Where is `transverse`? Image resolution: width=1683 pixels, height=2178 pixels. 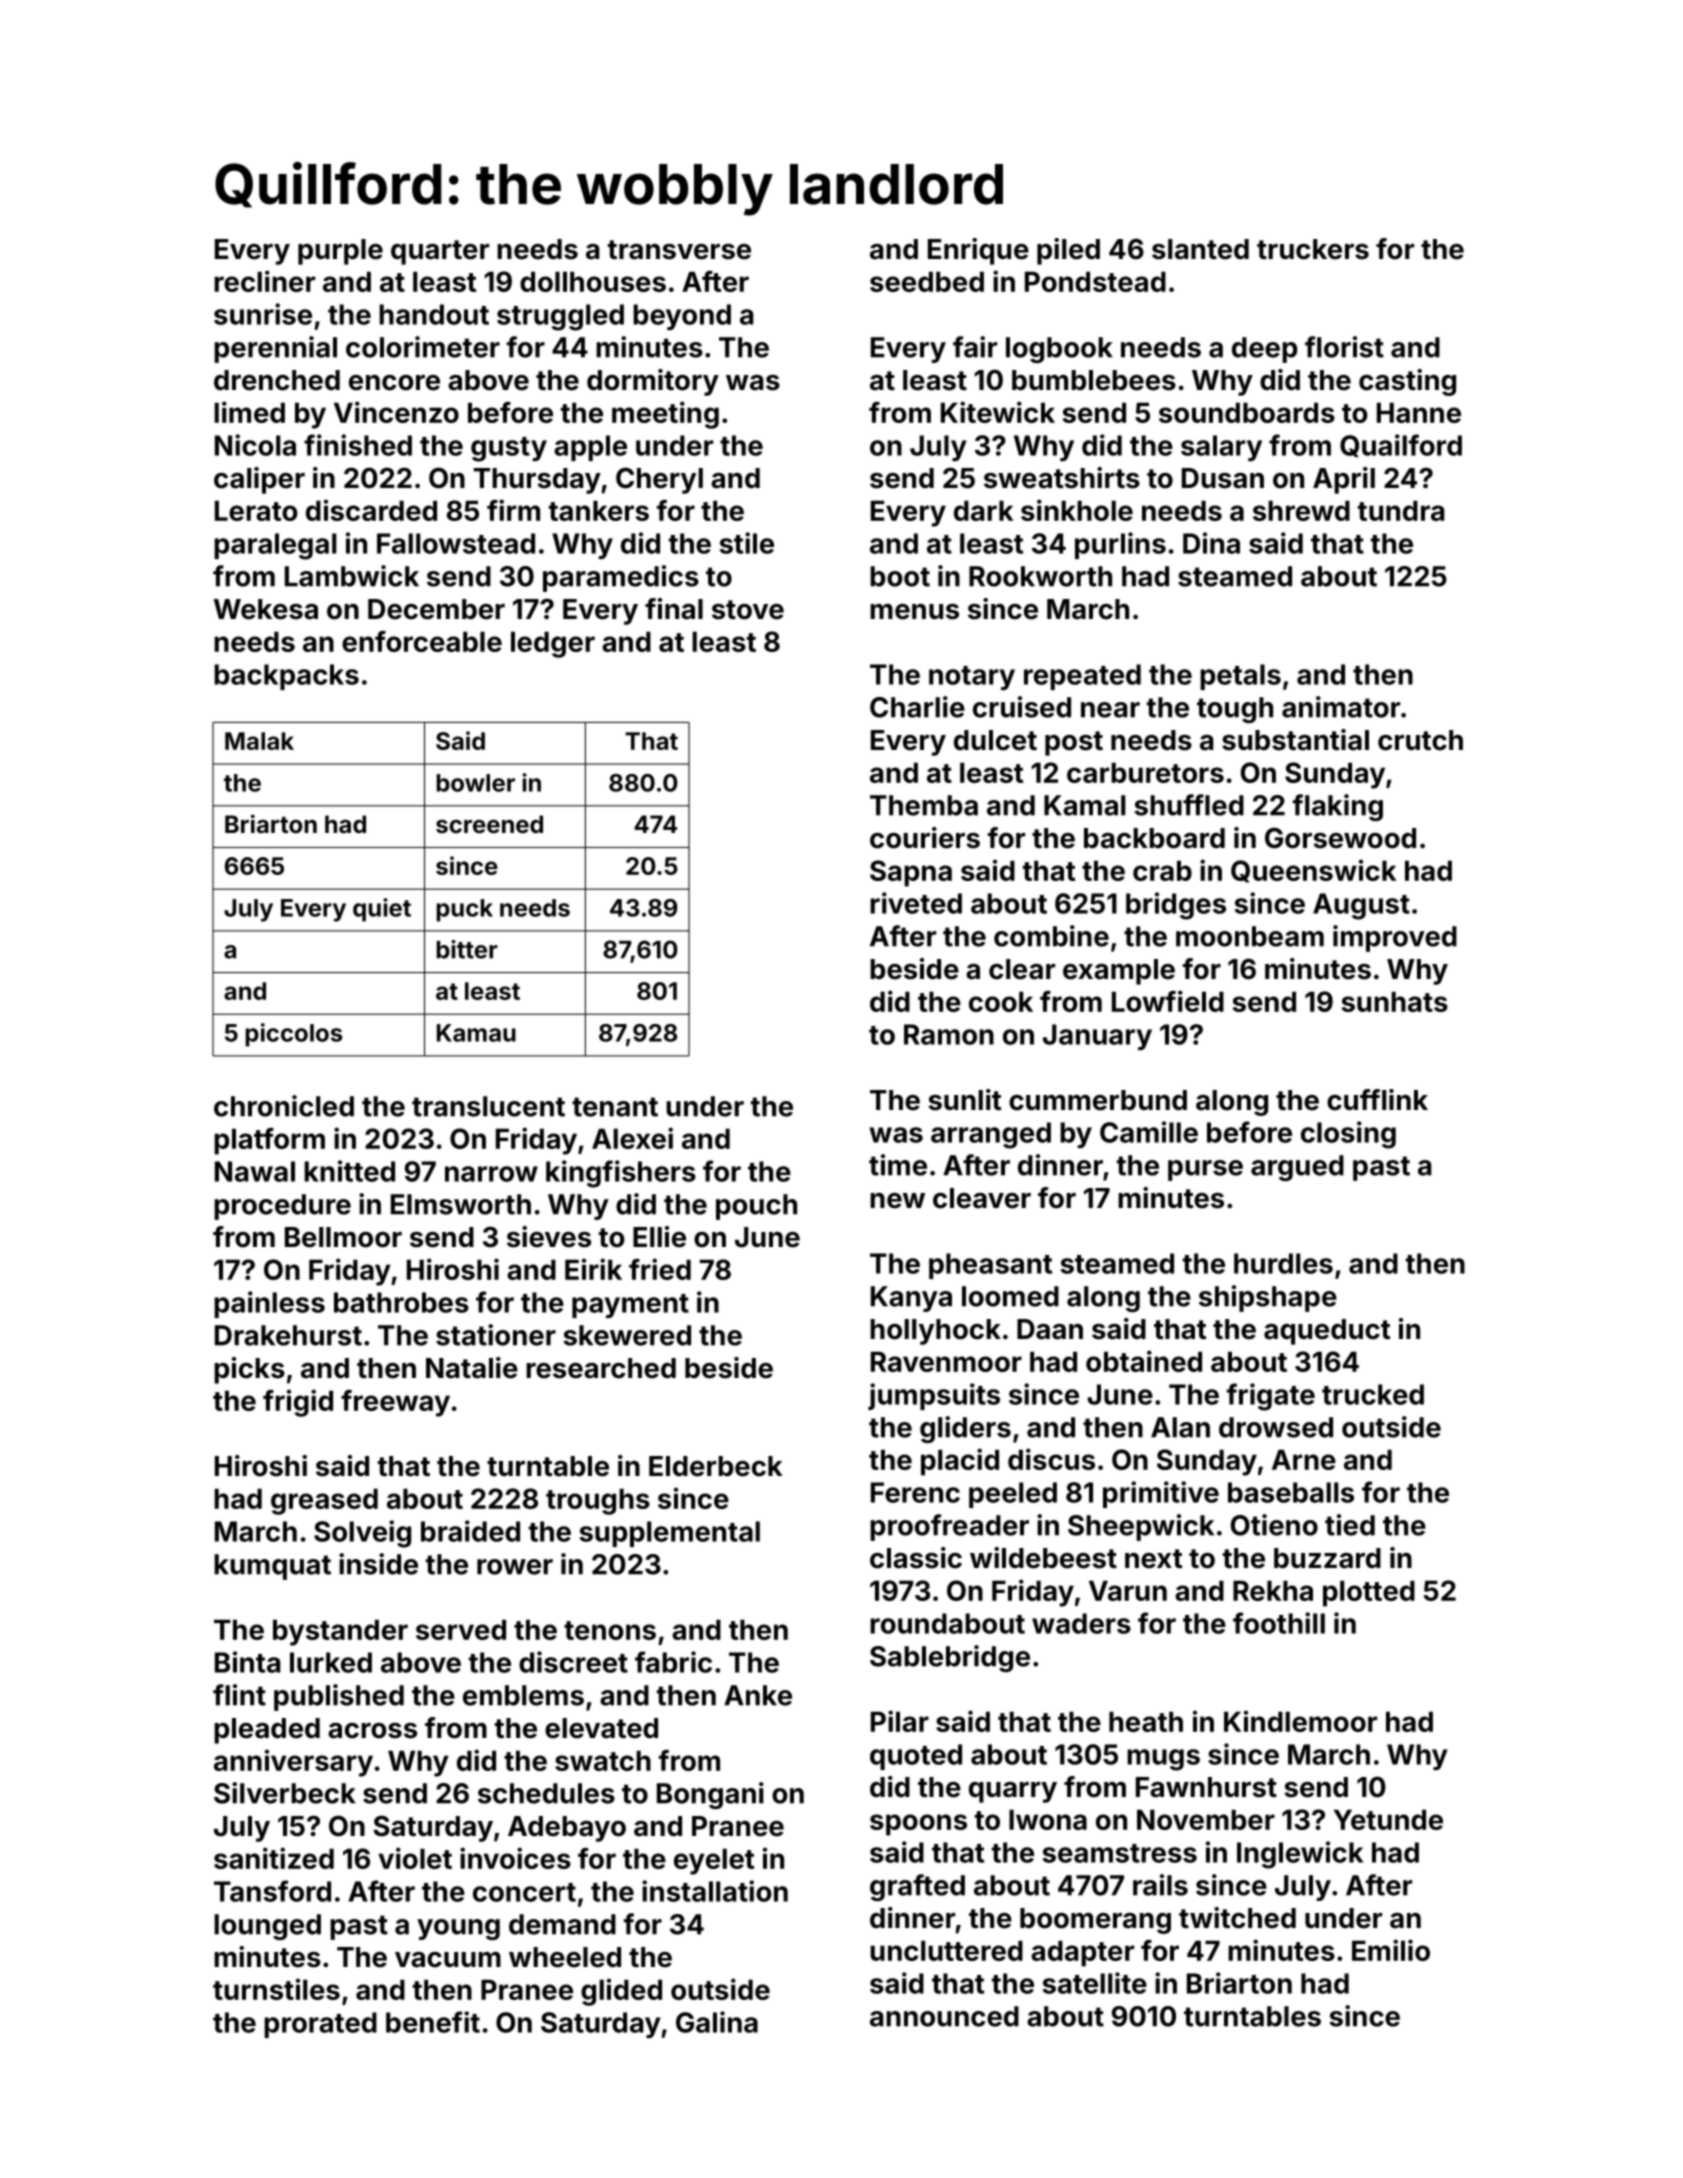 transverse is located at coordinates (679, 250).
